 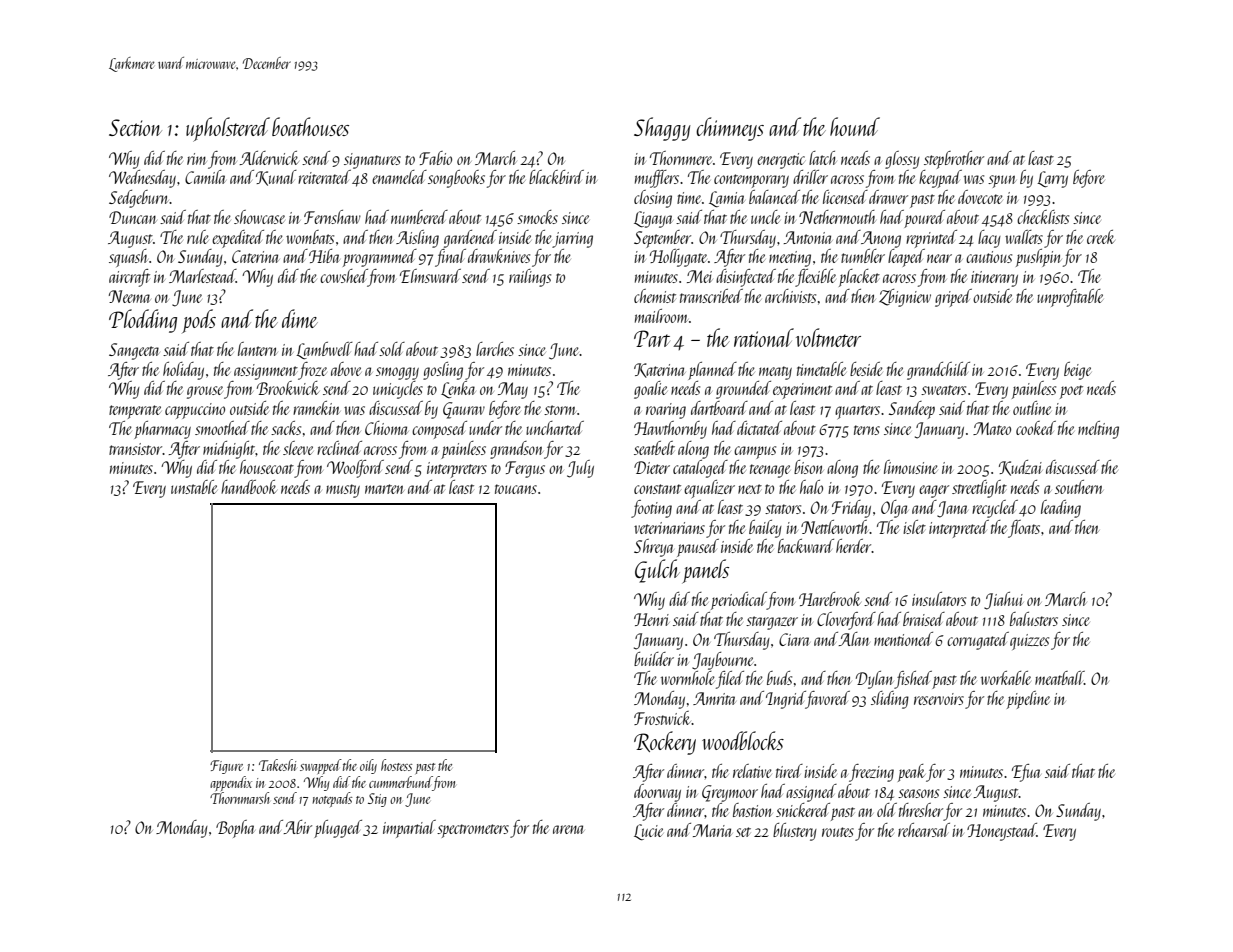 What do you see at coordinates (764, 337) in the screenshot?
I see `rational` at bounding box center [764, 337].
